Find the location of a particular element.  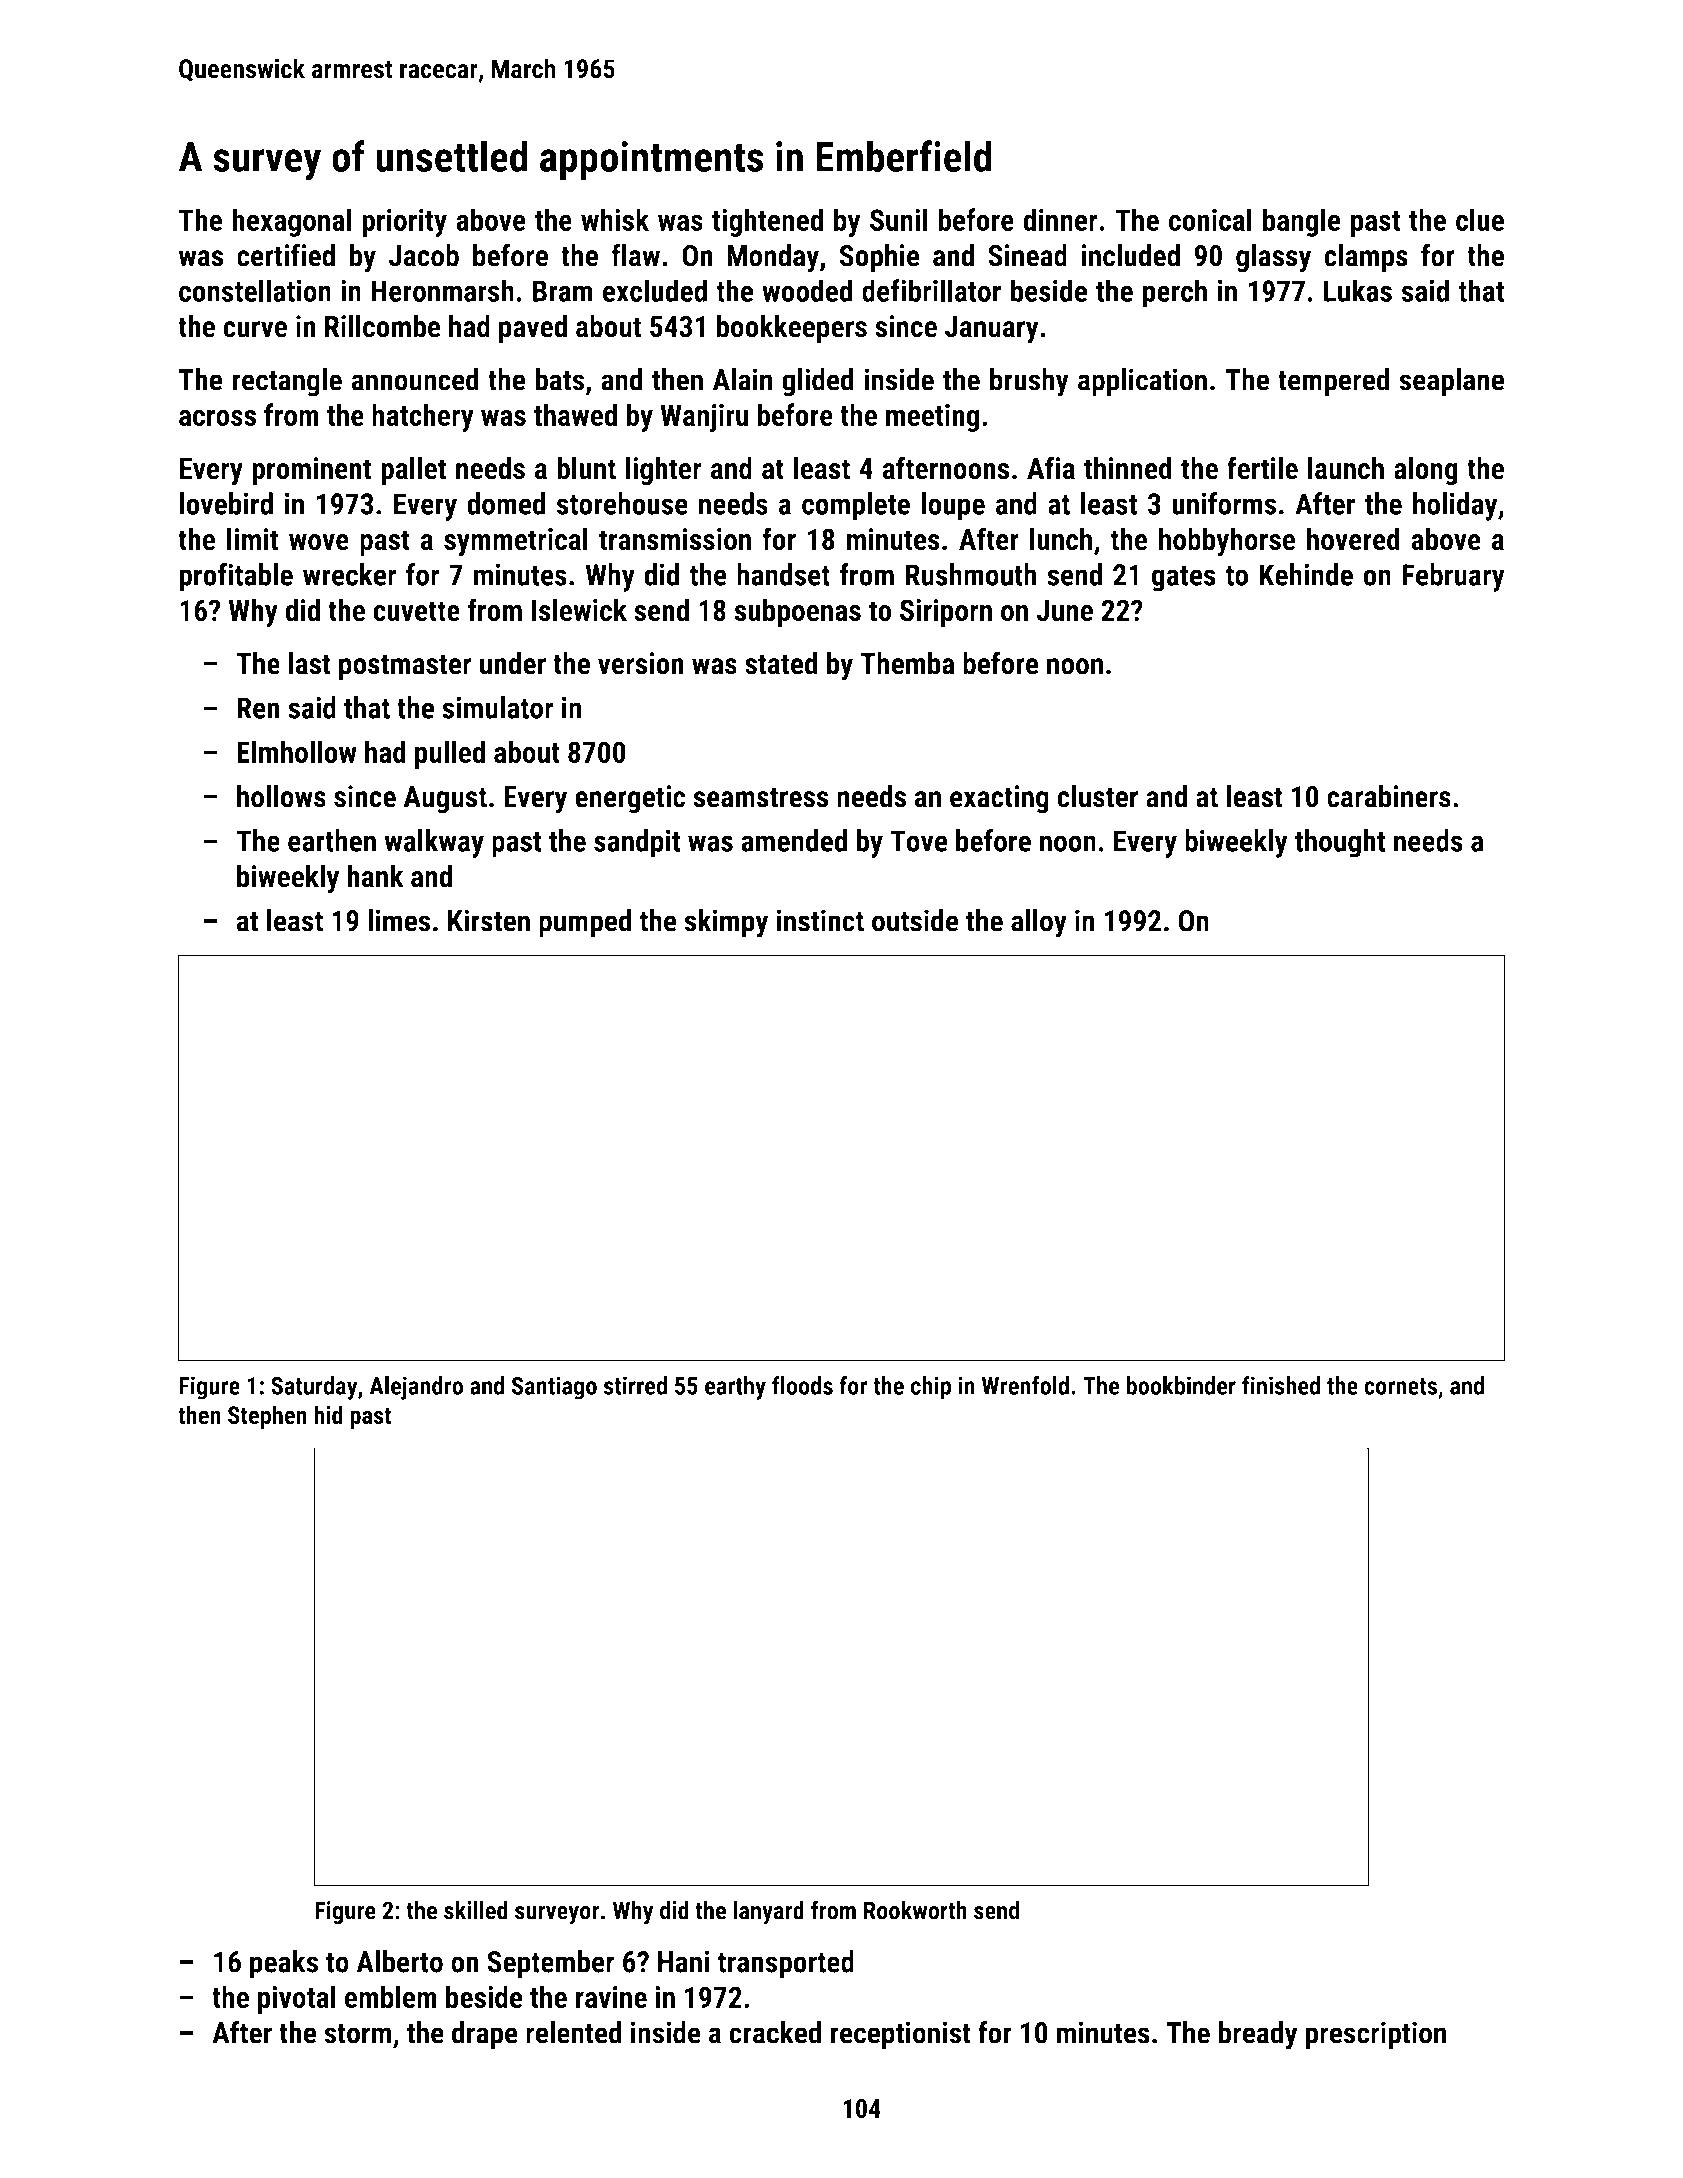

instinct is located at coordinates (820, 920).
